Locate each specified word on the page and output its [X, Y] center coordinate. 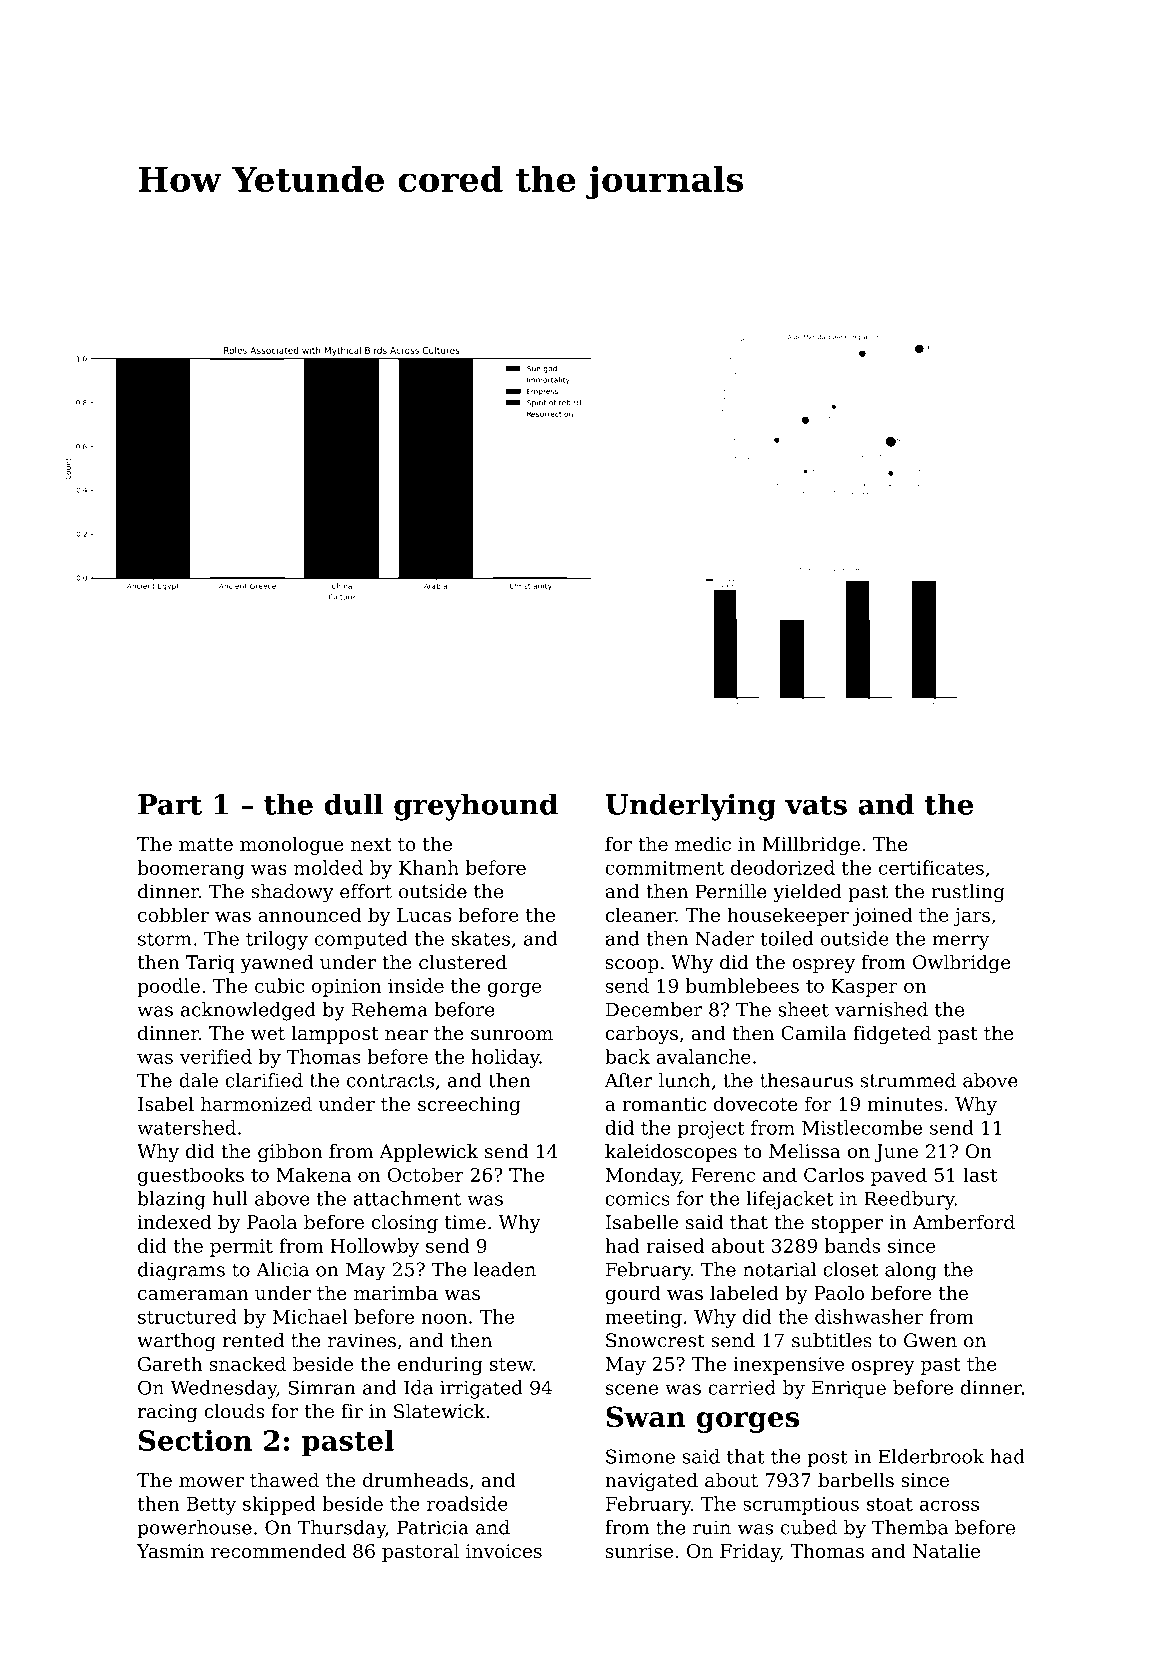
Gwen [930, 1340]
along [910, 1271]
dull [353, 804]
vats [816, 805]
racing [167, 1413]
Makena [313, 1174]
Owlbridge [962, 964]
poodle [168, 987]
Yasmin [170, 1551]
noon [444, 1318]
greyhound [476, 807]
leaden [504, 1269]
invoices [504, 1551]
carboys [641, 1034]
